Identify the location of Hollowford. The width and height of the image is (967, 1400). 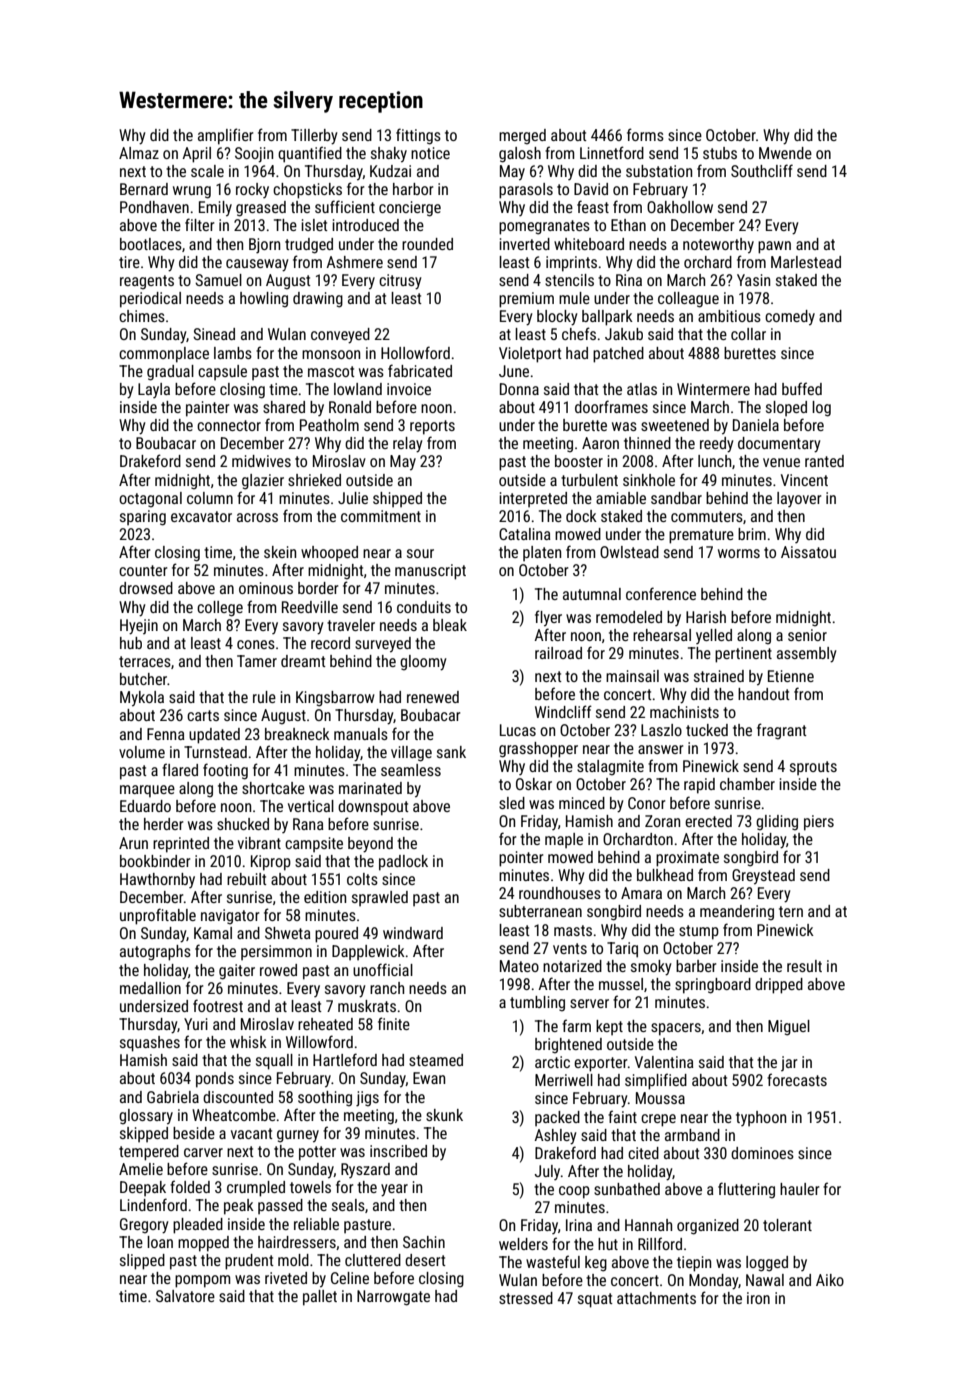
(415, 352).
